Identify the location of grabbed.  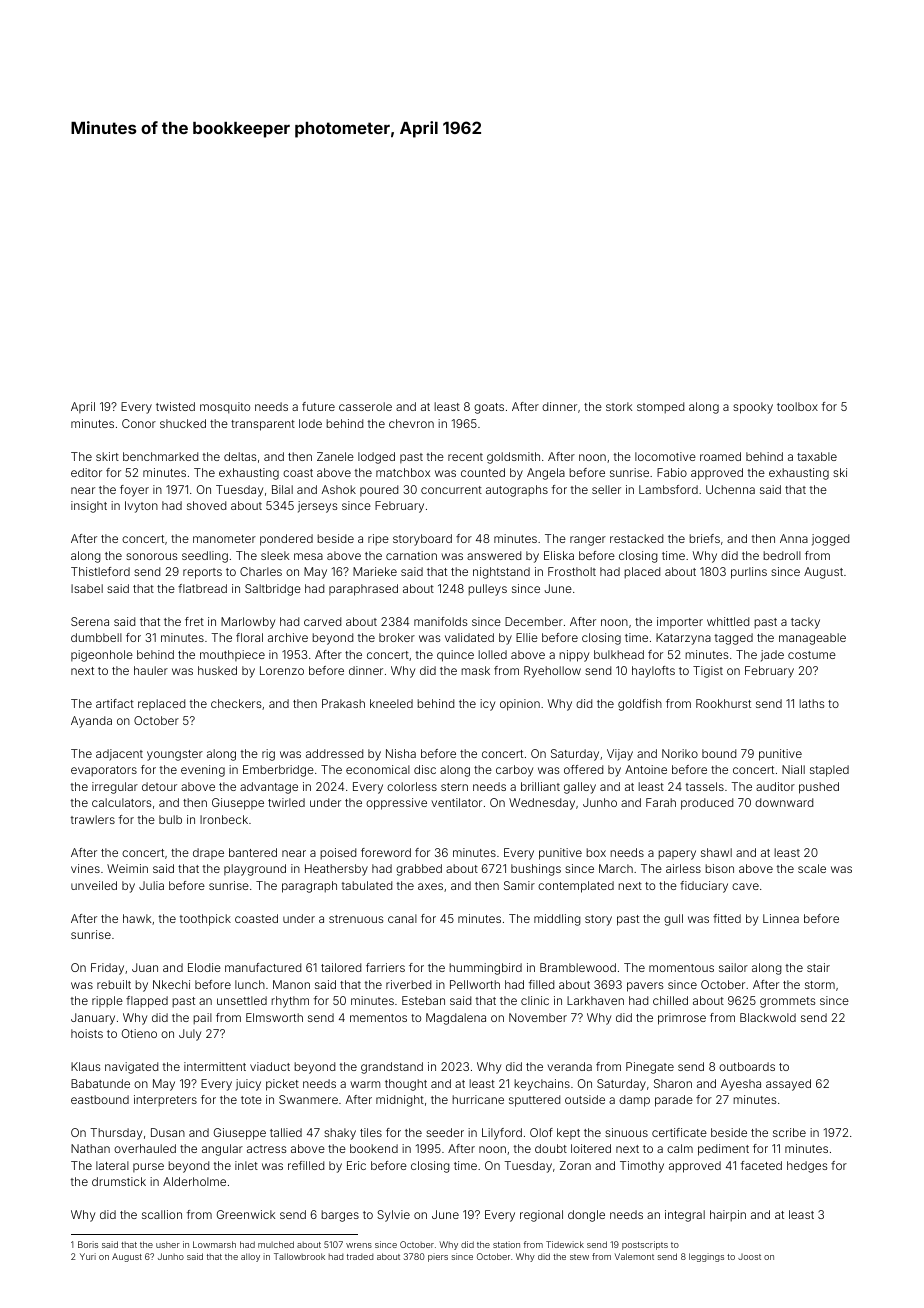
(419, 870).
